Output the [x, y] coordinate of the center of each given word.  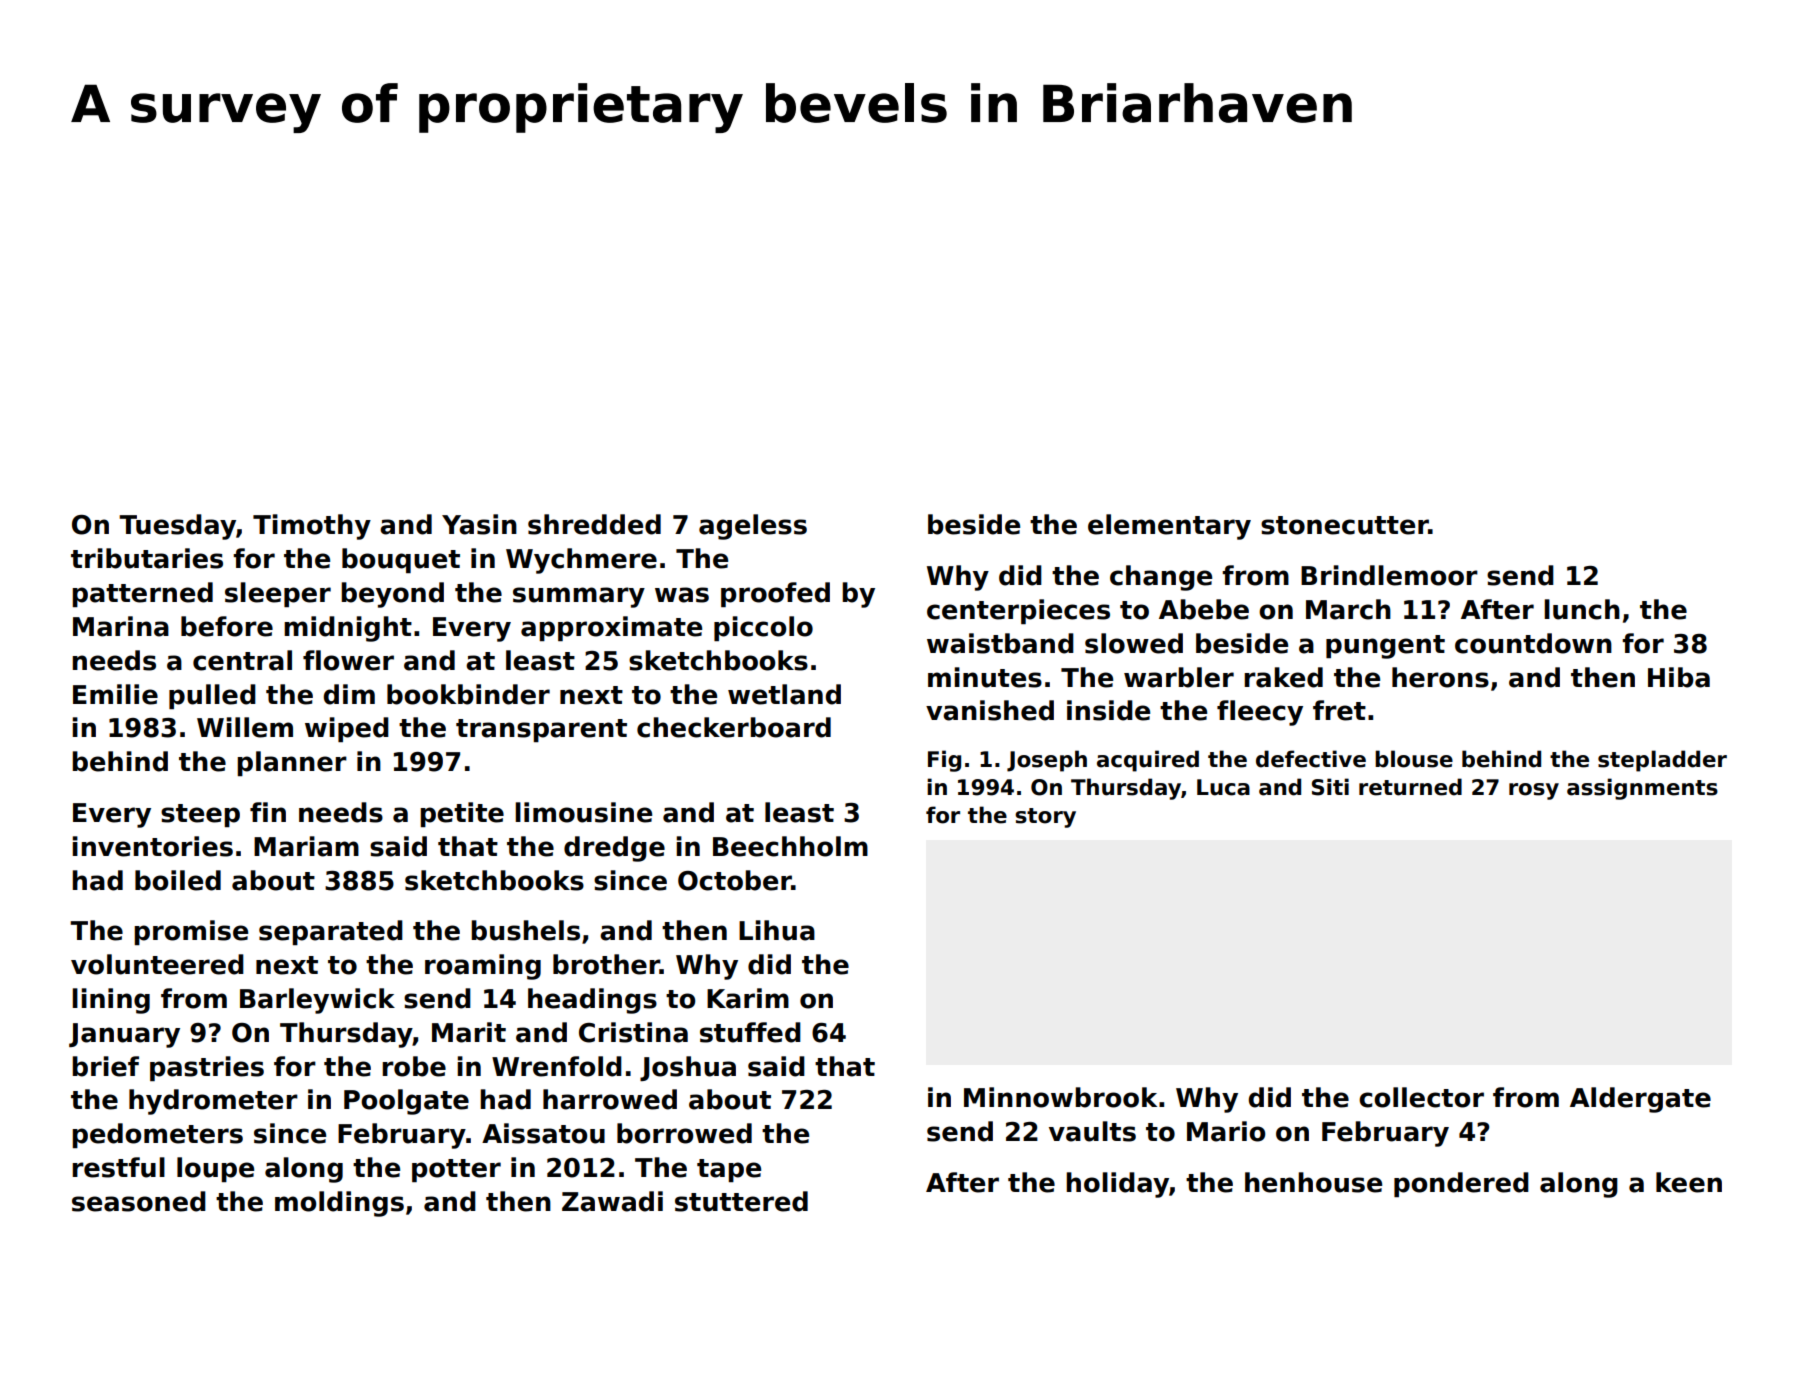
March [1348, 609]
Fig [944, 761]
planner [292, 763]
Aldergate [1640, 1100]
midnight [348, 629]
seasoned [139, 1201]
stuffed [750, 1032]
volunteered [157, 964]
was [682, 595]
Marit [469, 1032]
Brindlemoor [1389, 575]
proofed [775, 594]
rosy [1534, 791]
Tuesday [177, 527]
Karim [748, 998]
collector [1421, 1097]
